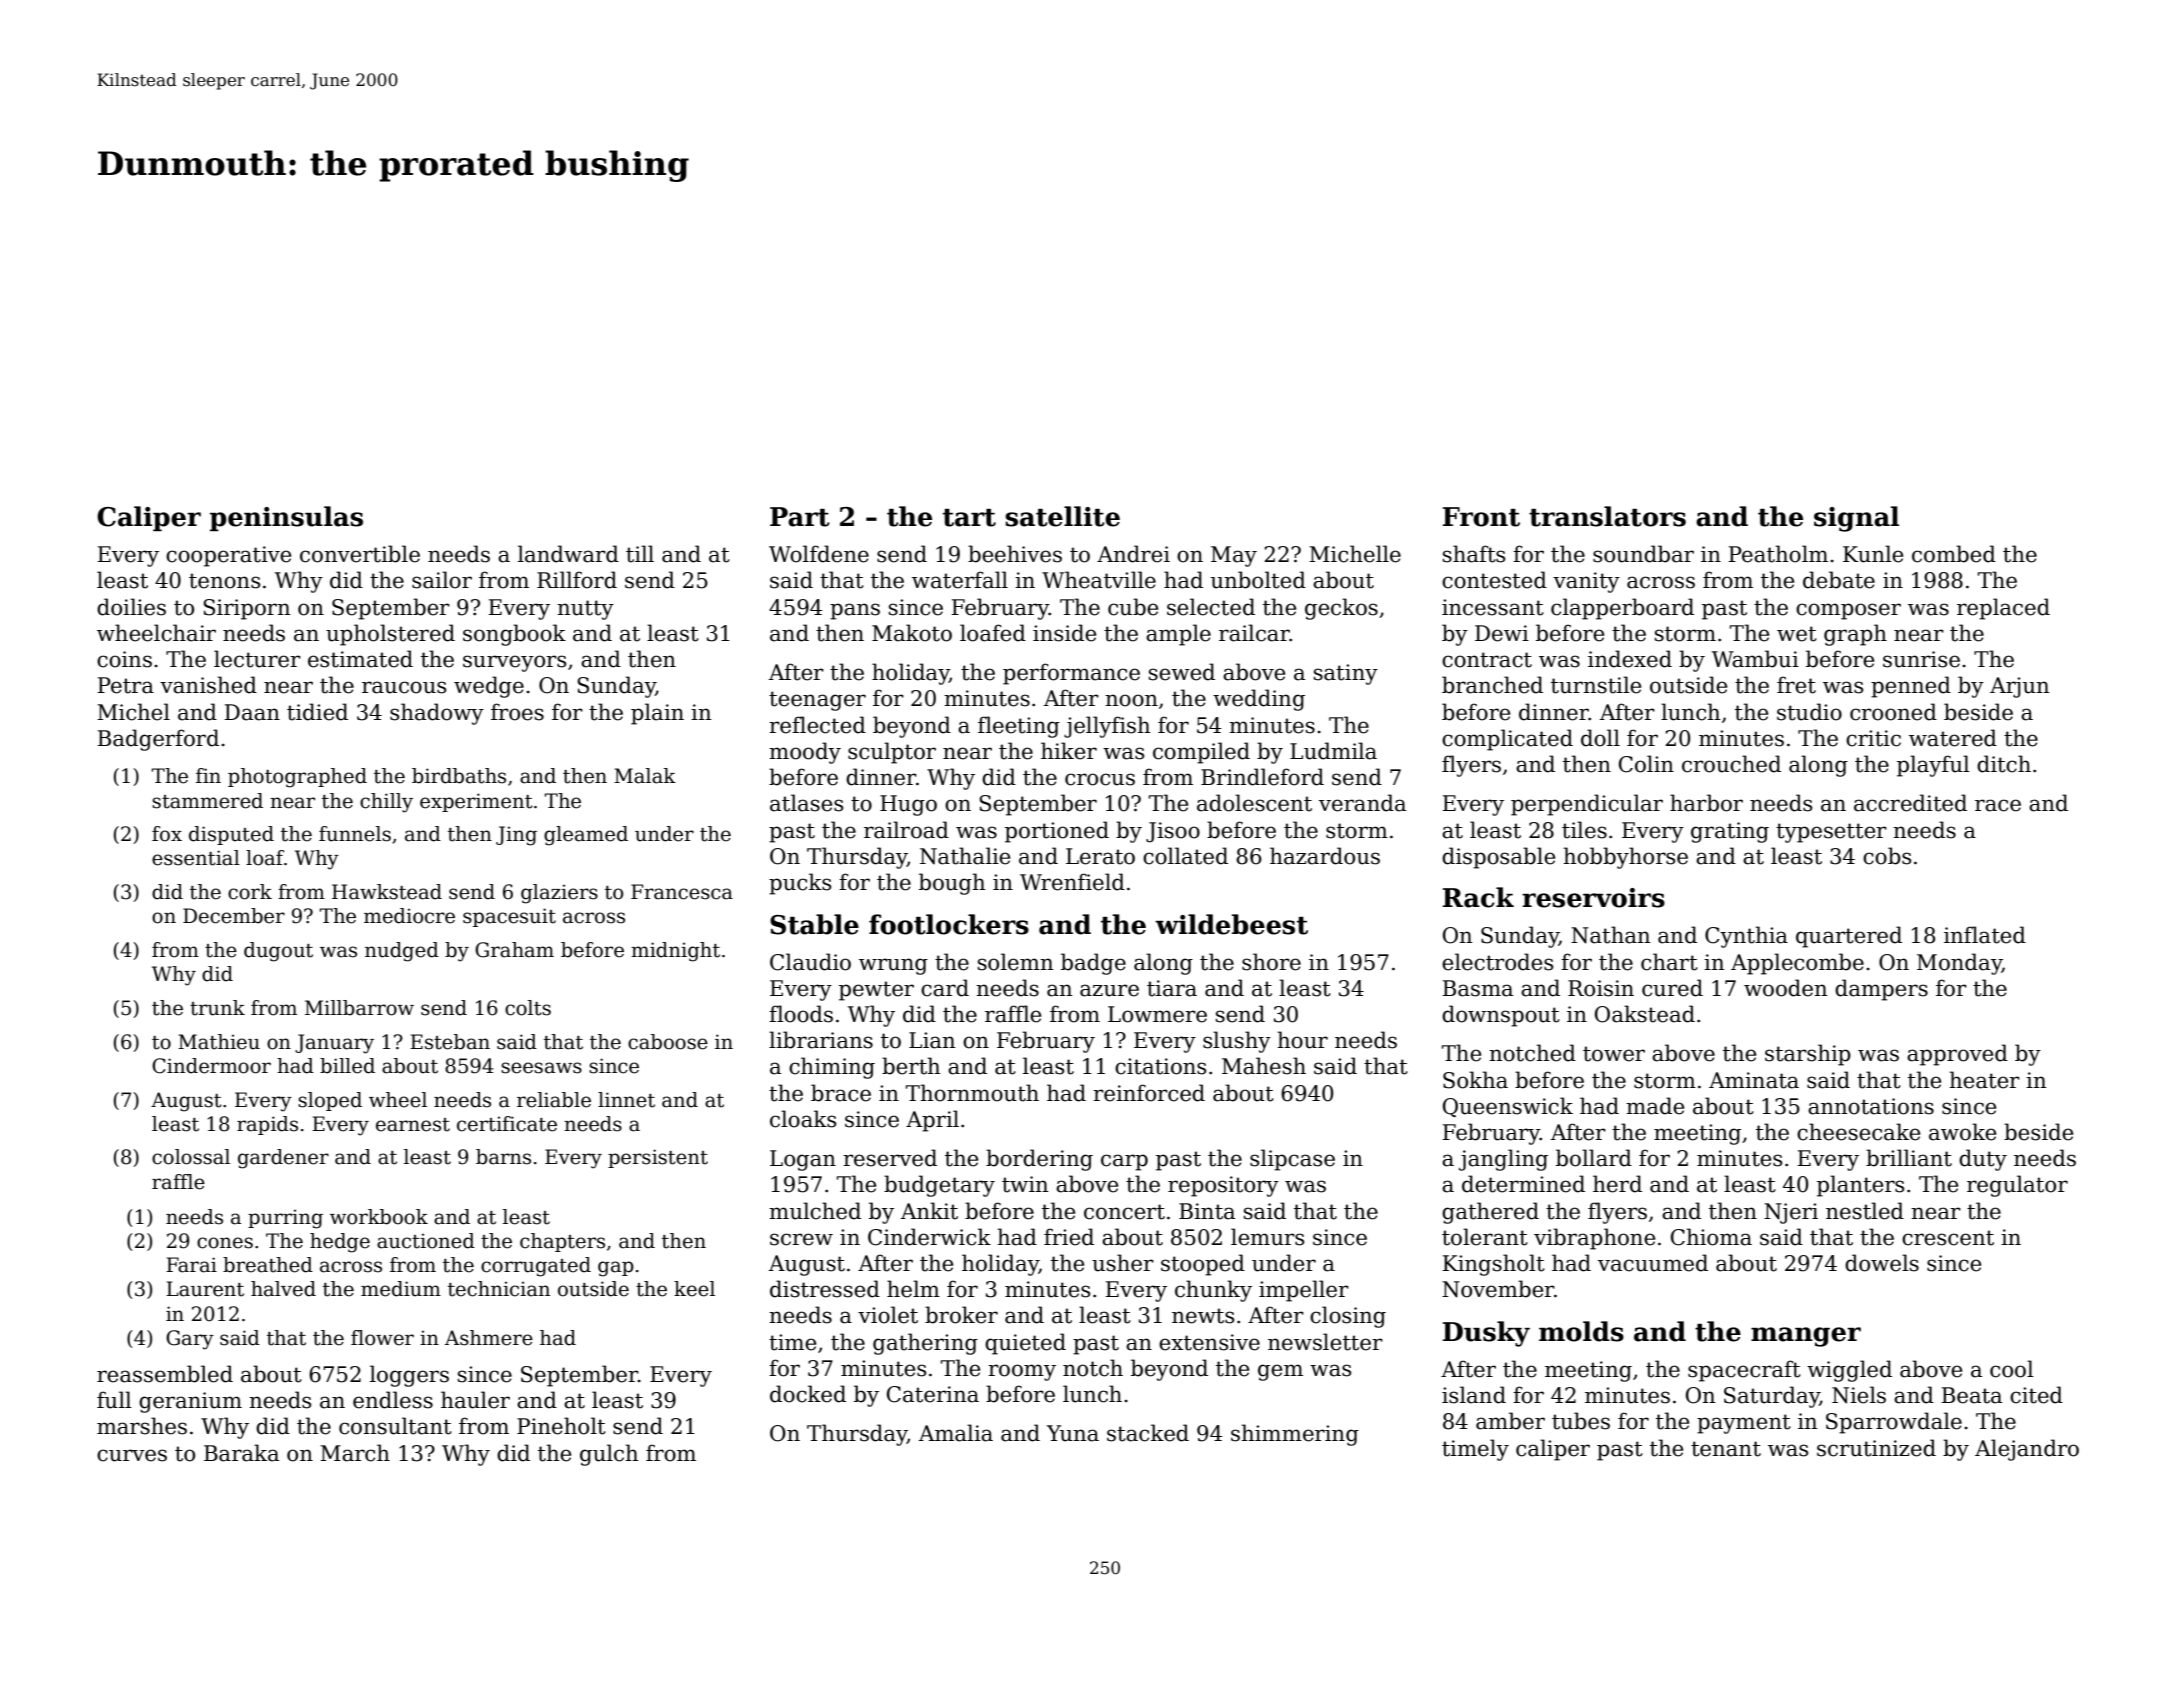  Describe the element at coordinates (426, 1241) in the screenshot. I see `auctioned` at that location.
